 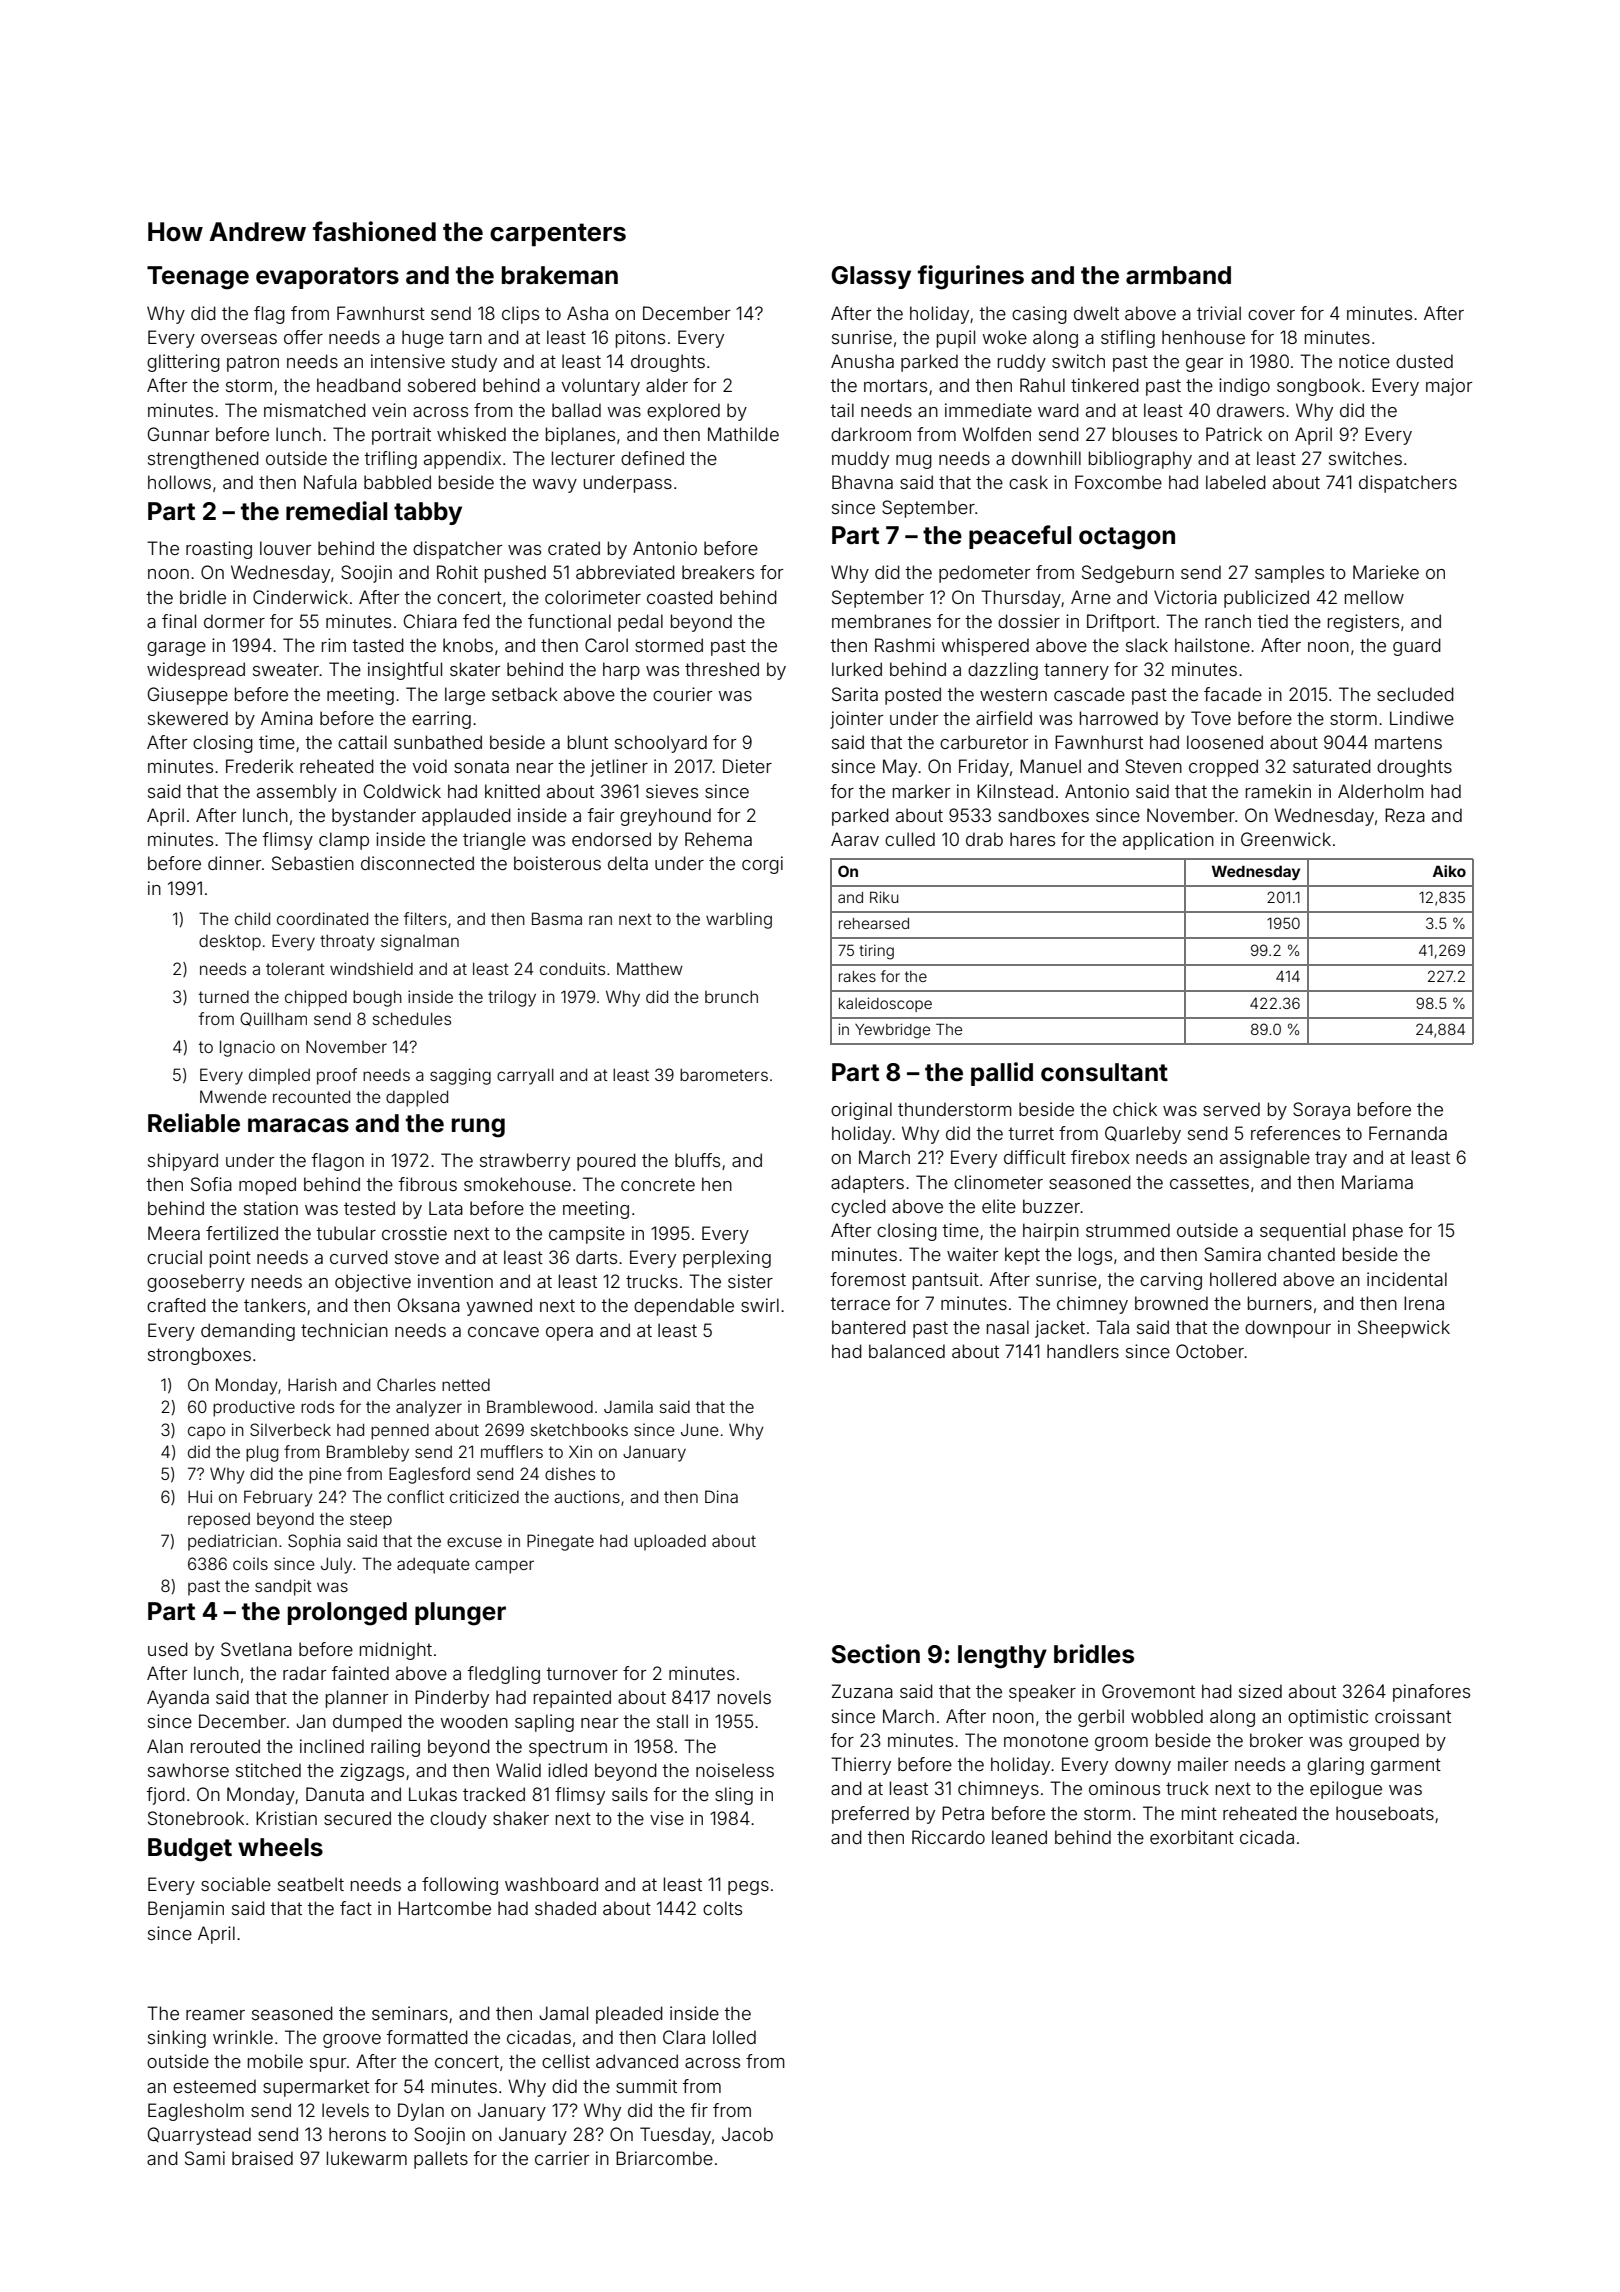 I want to click on Brambleby, so click(x=368, y=1453).
